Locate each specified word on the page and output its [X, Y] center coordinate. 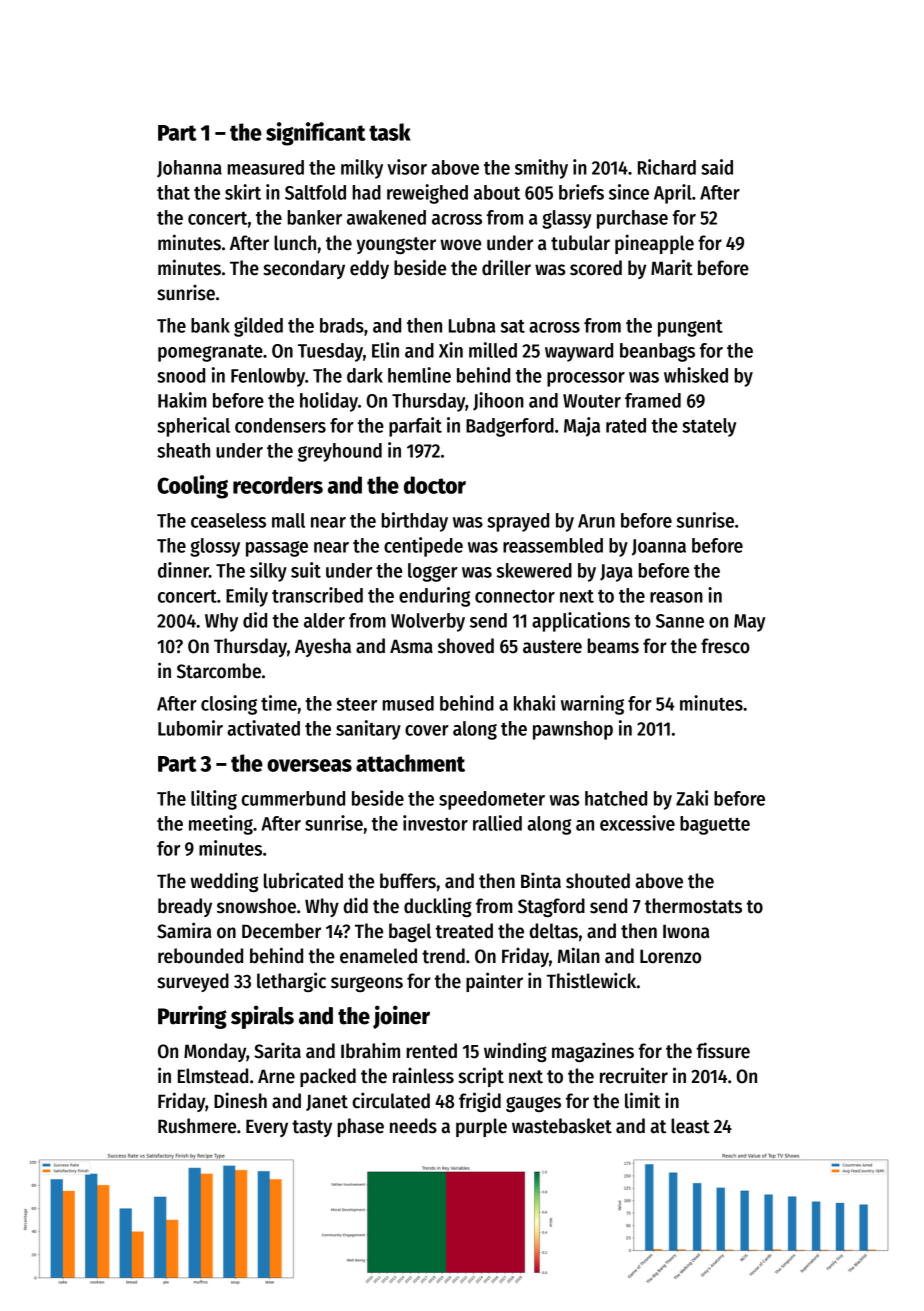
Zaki [692, 798]
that [173, 192]
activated [263, 728]
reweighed [427, 194]
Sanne [680, 621]
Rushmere [197, 1126]
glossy [215, 547]
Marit [672, 267]
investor [435, 823]
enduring [434, 597]
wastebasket [562, 1126]
